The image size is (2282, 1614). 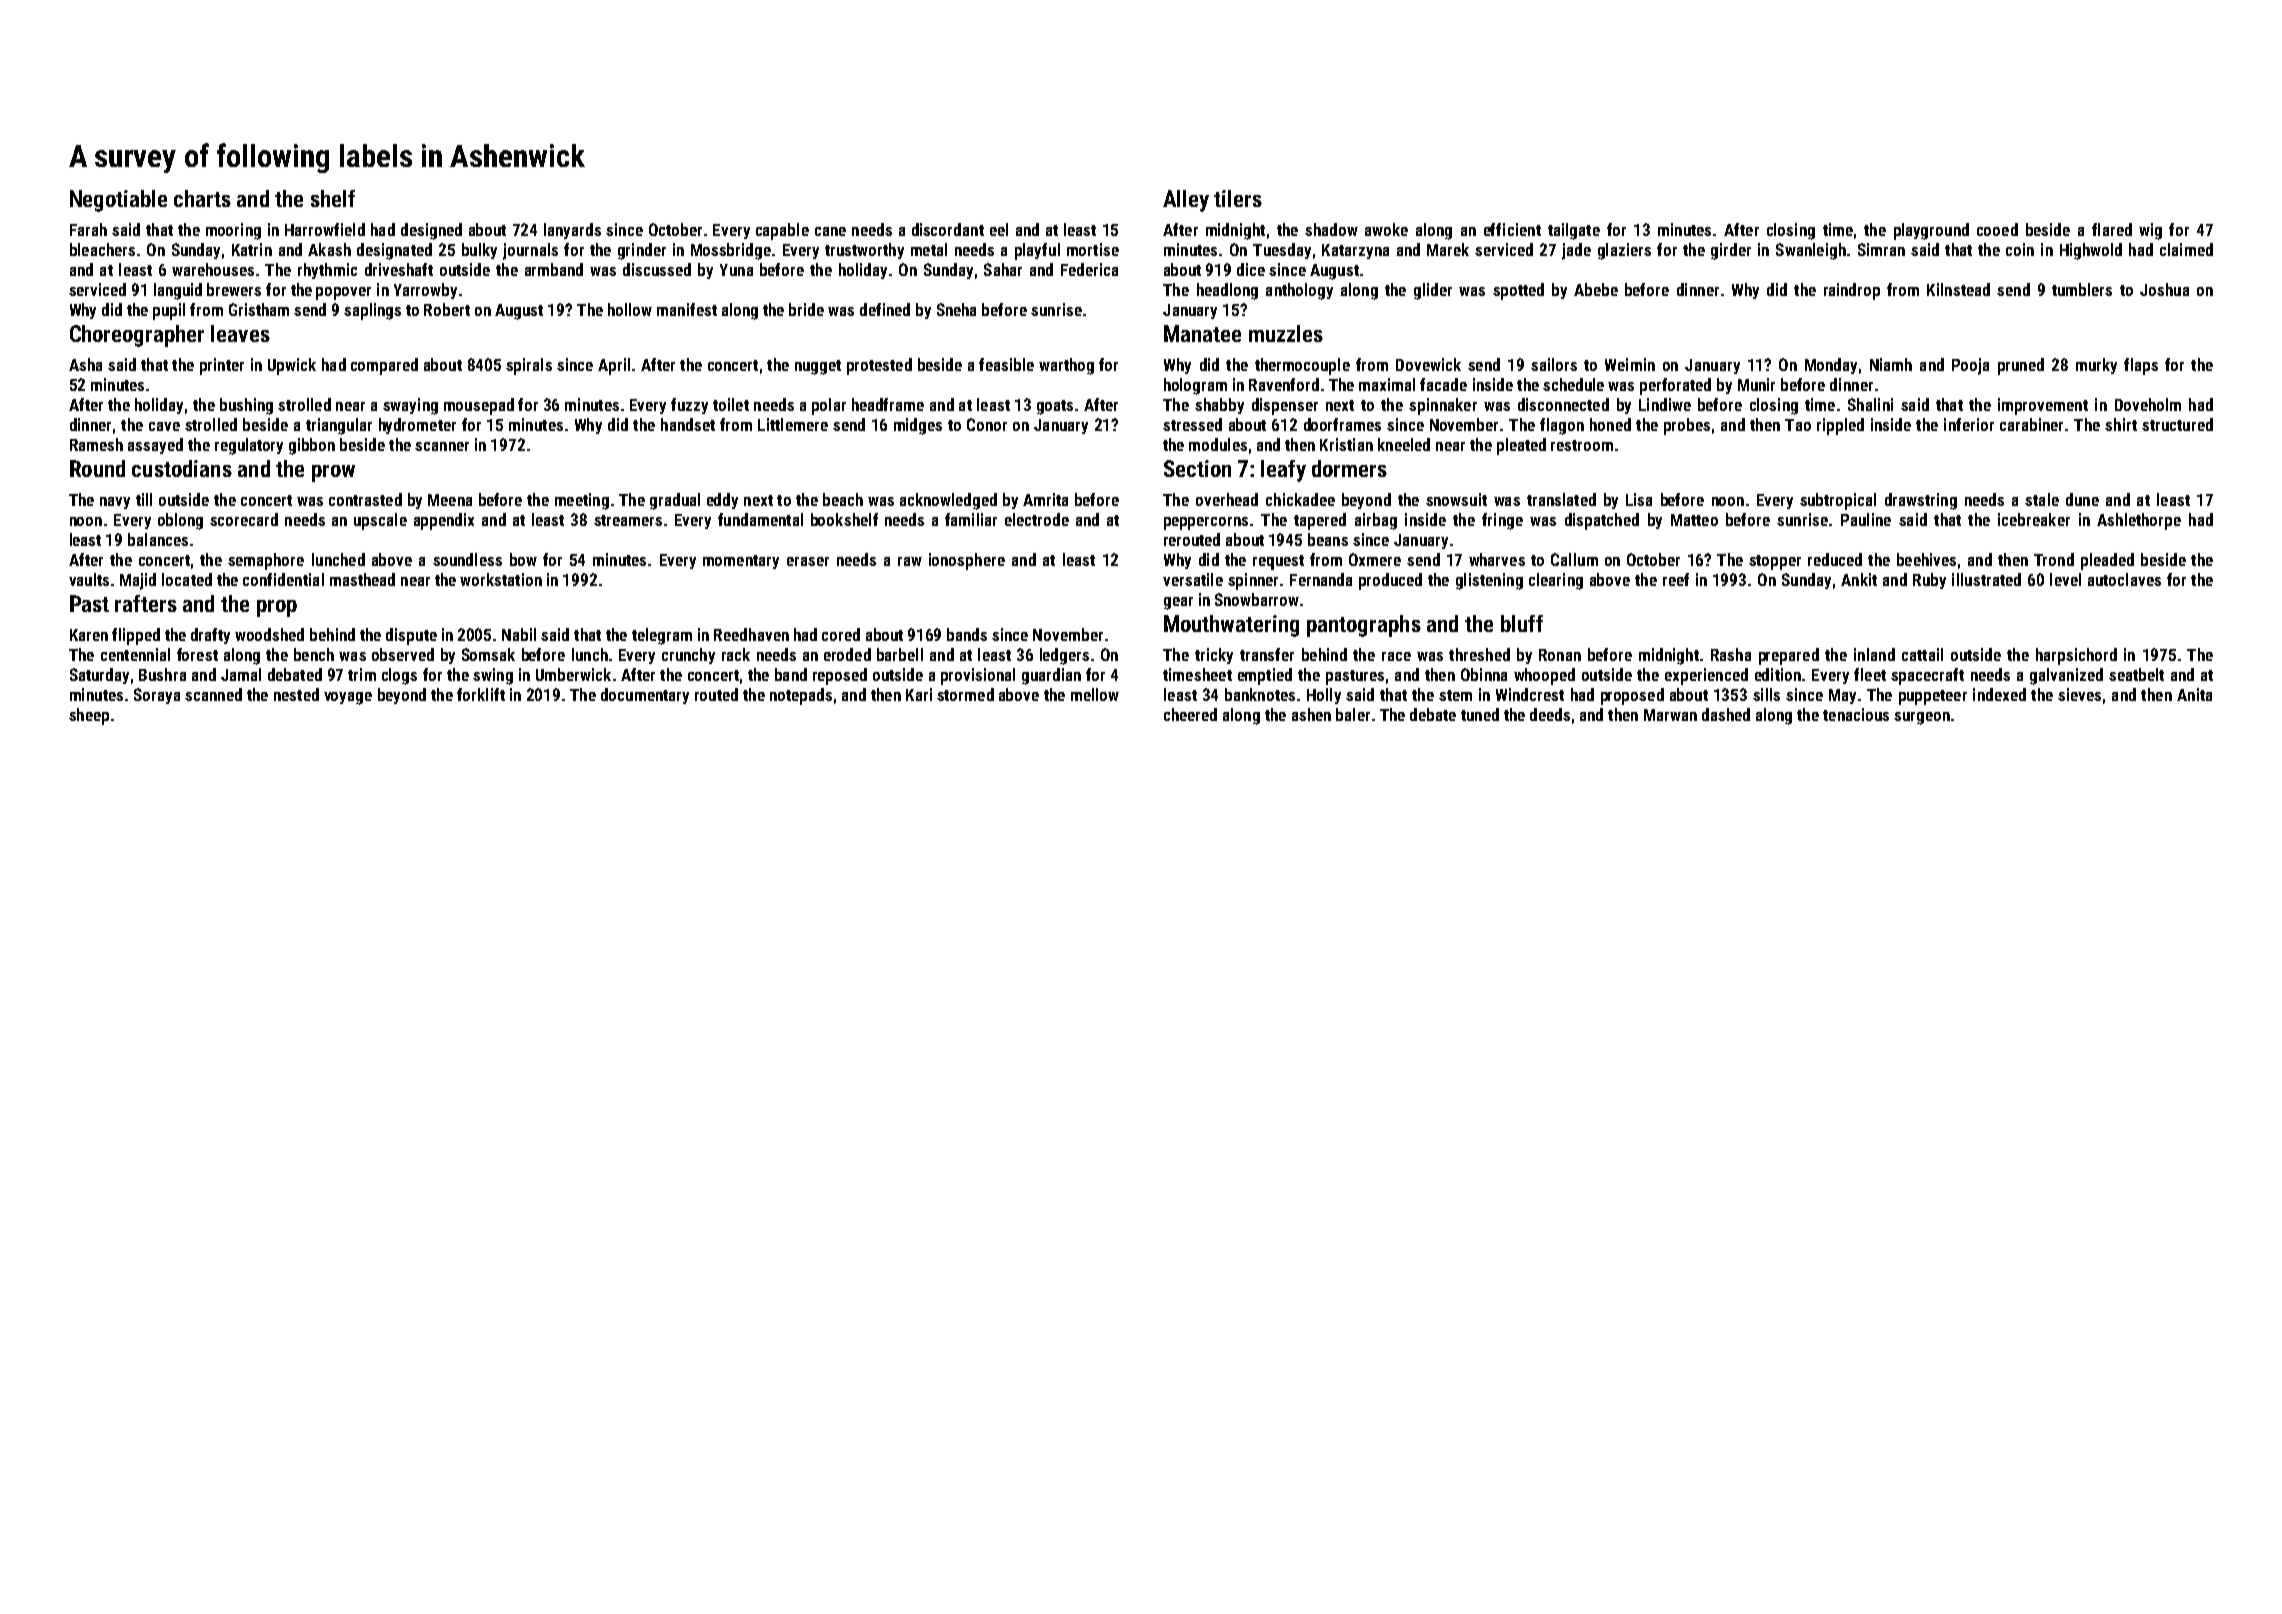 What do you see at coordinates (1331, 229) in the page?
I see `shadow` at bounding box center [1331, 229].
